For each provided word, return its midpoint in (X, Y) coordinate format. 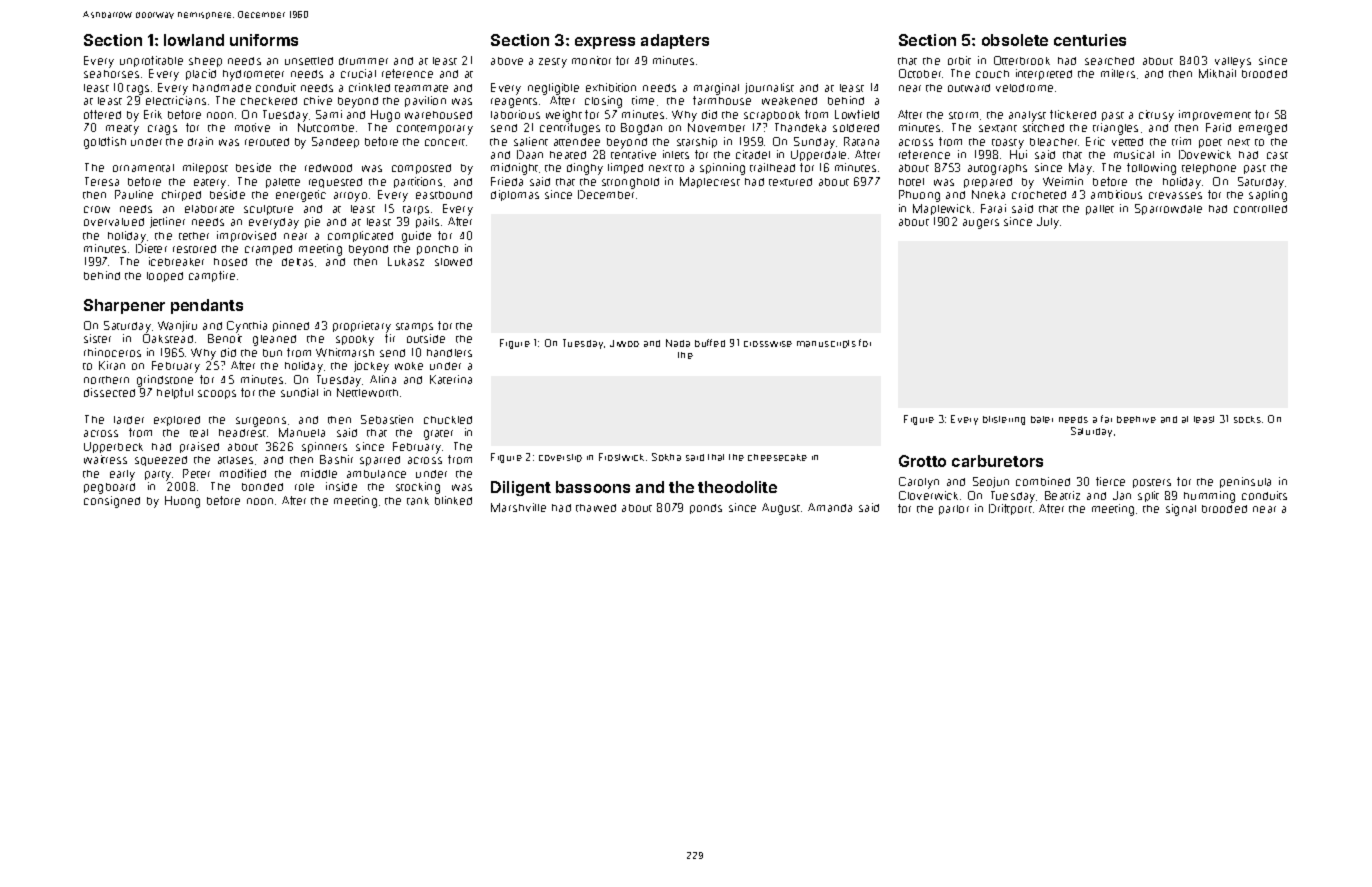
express (605, 43)
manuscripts (826, 344)
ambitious (1116, 194)
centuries (1090, 40)
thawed (596, 508)
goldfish (105, 143)
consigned (112, 502)
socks (1247, 419)
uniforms (264, 40)
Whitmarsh (345, 352)
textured (790, 182)
